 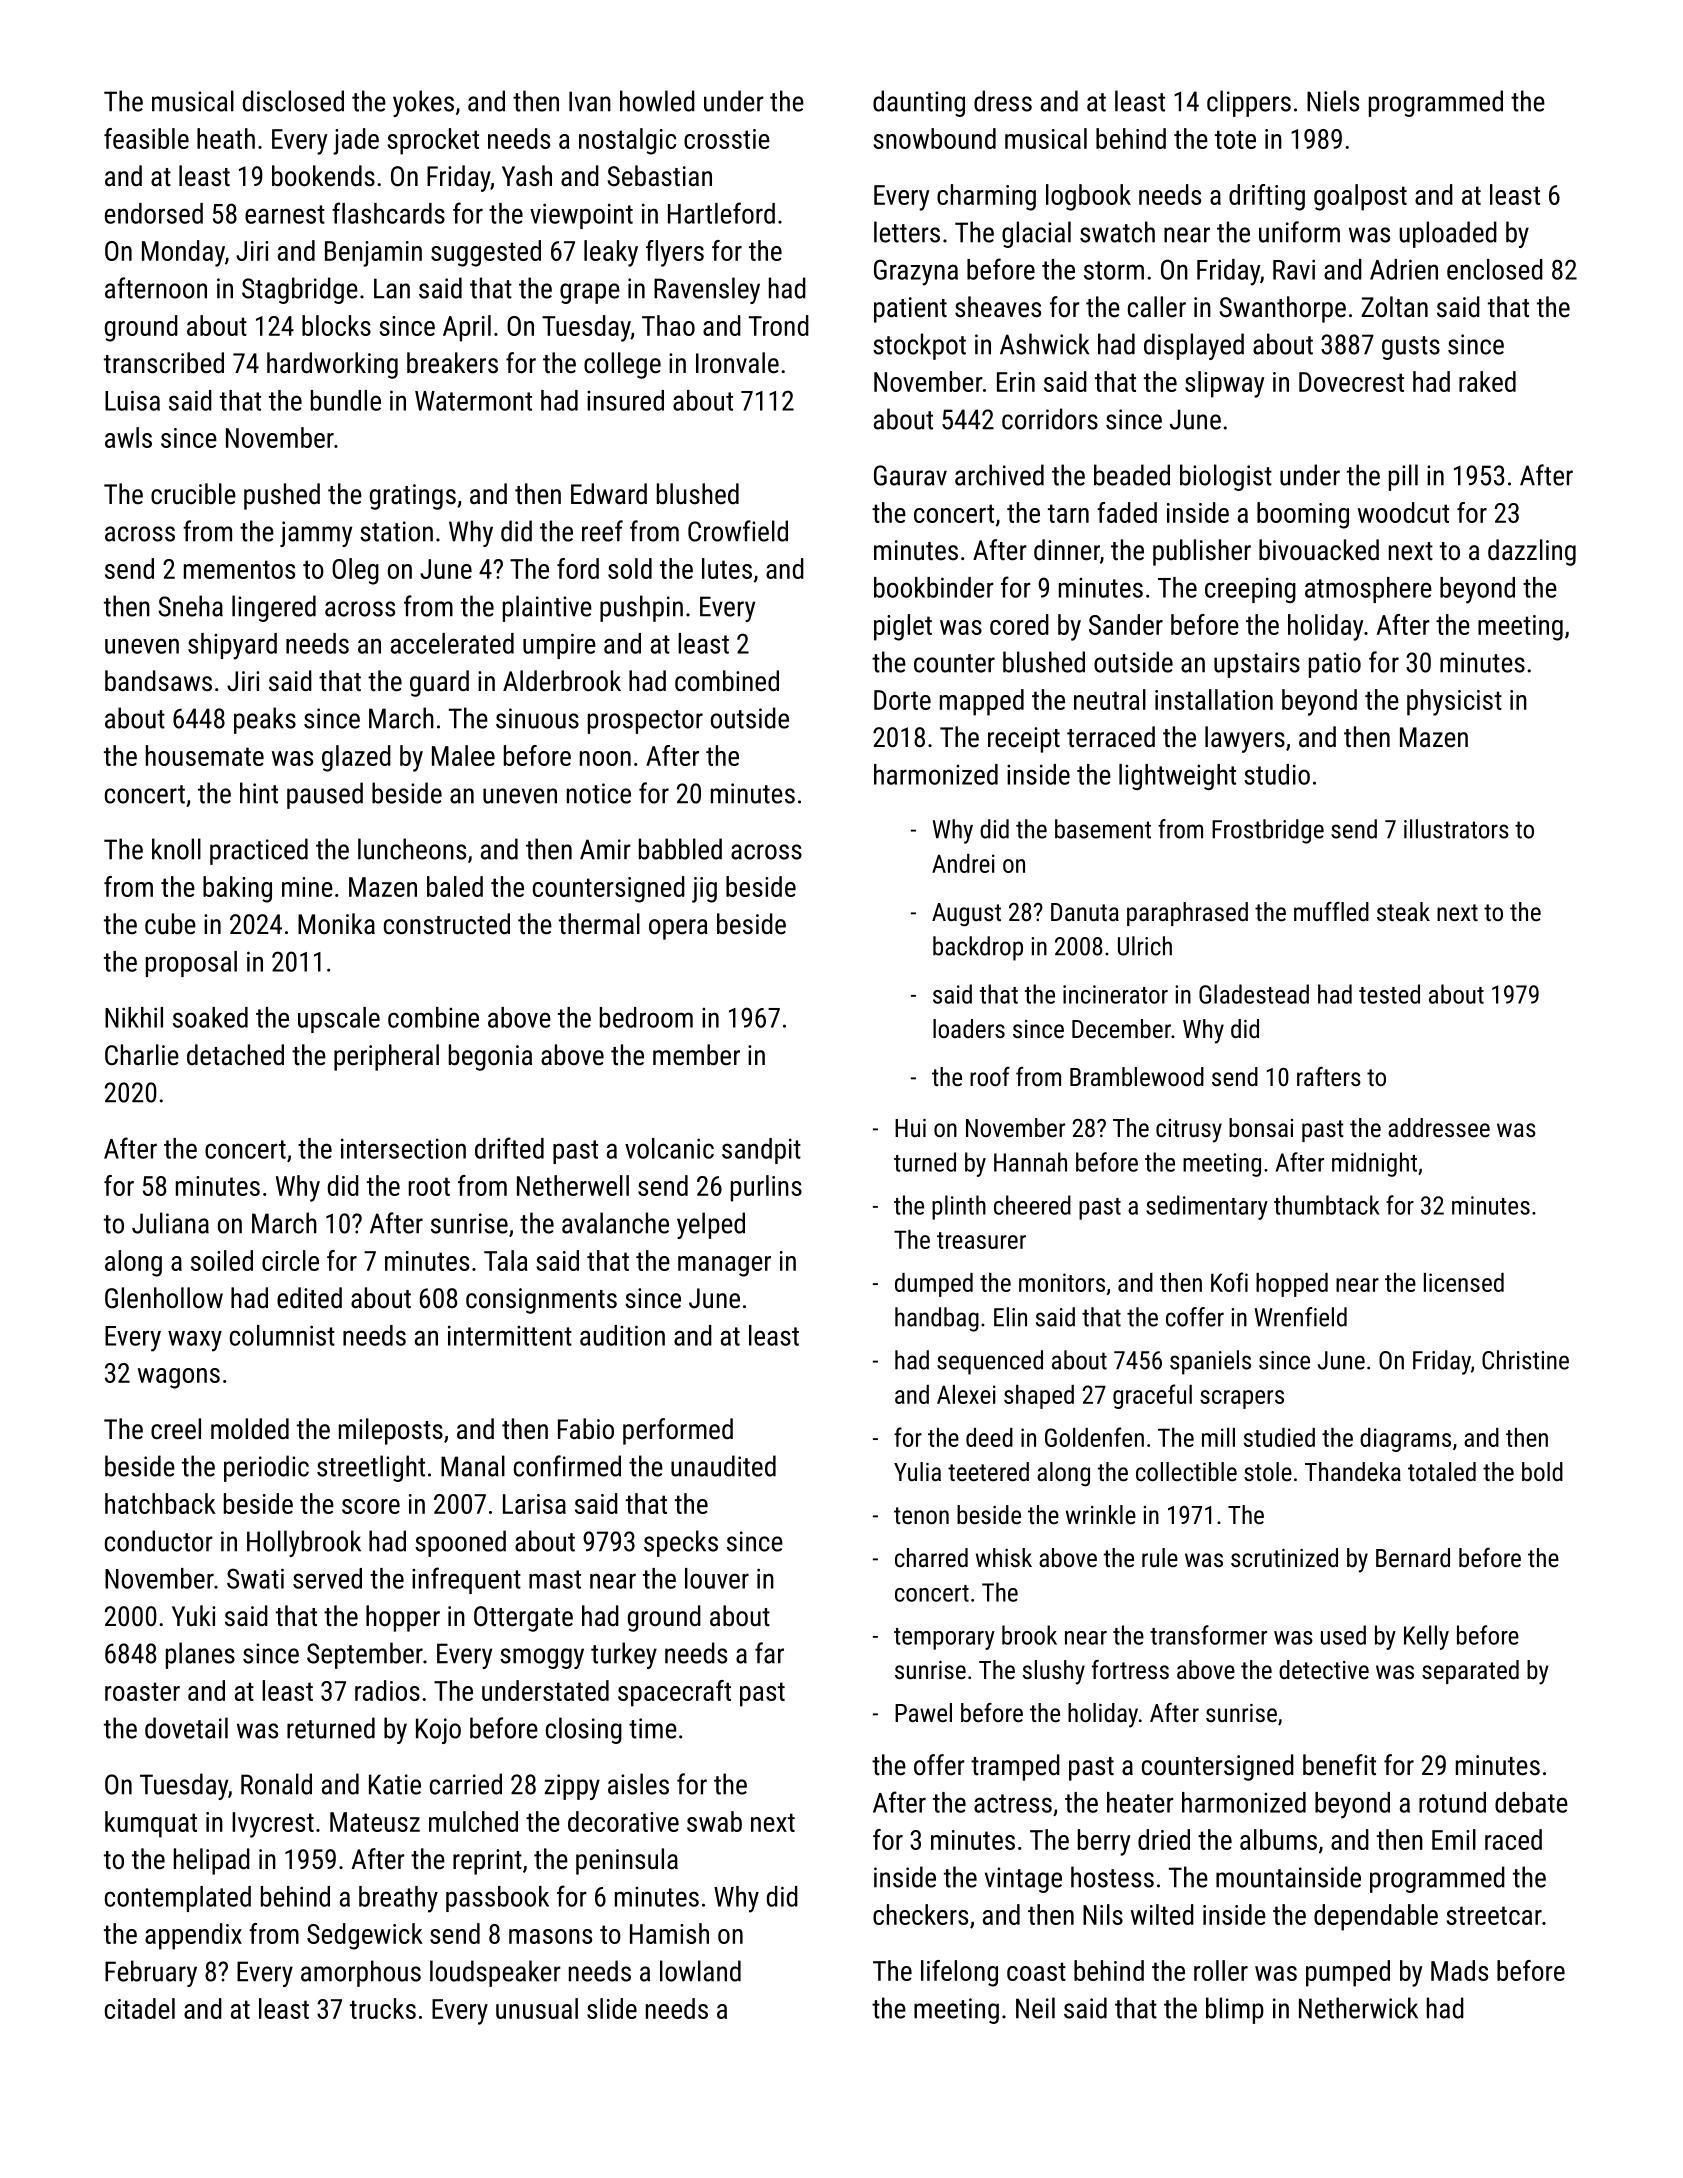 What do you see at coordinates (737, 363) in the page?
I see `Ironvale` at bounding box center [737, 363].
